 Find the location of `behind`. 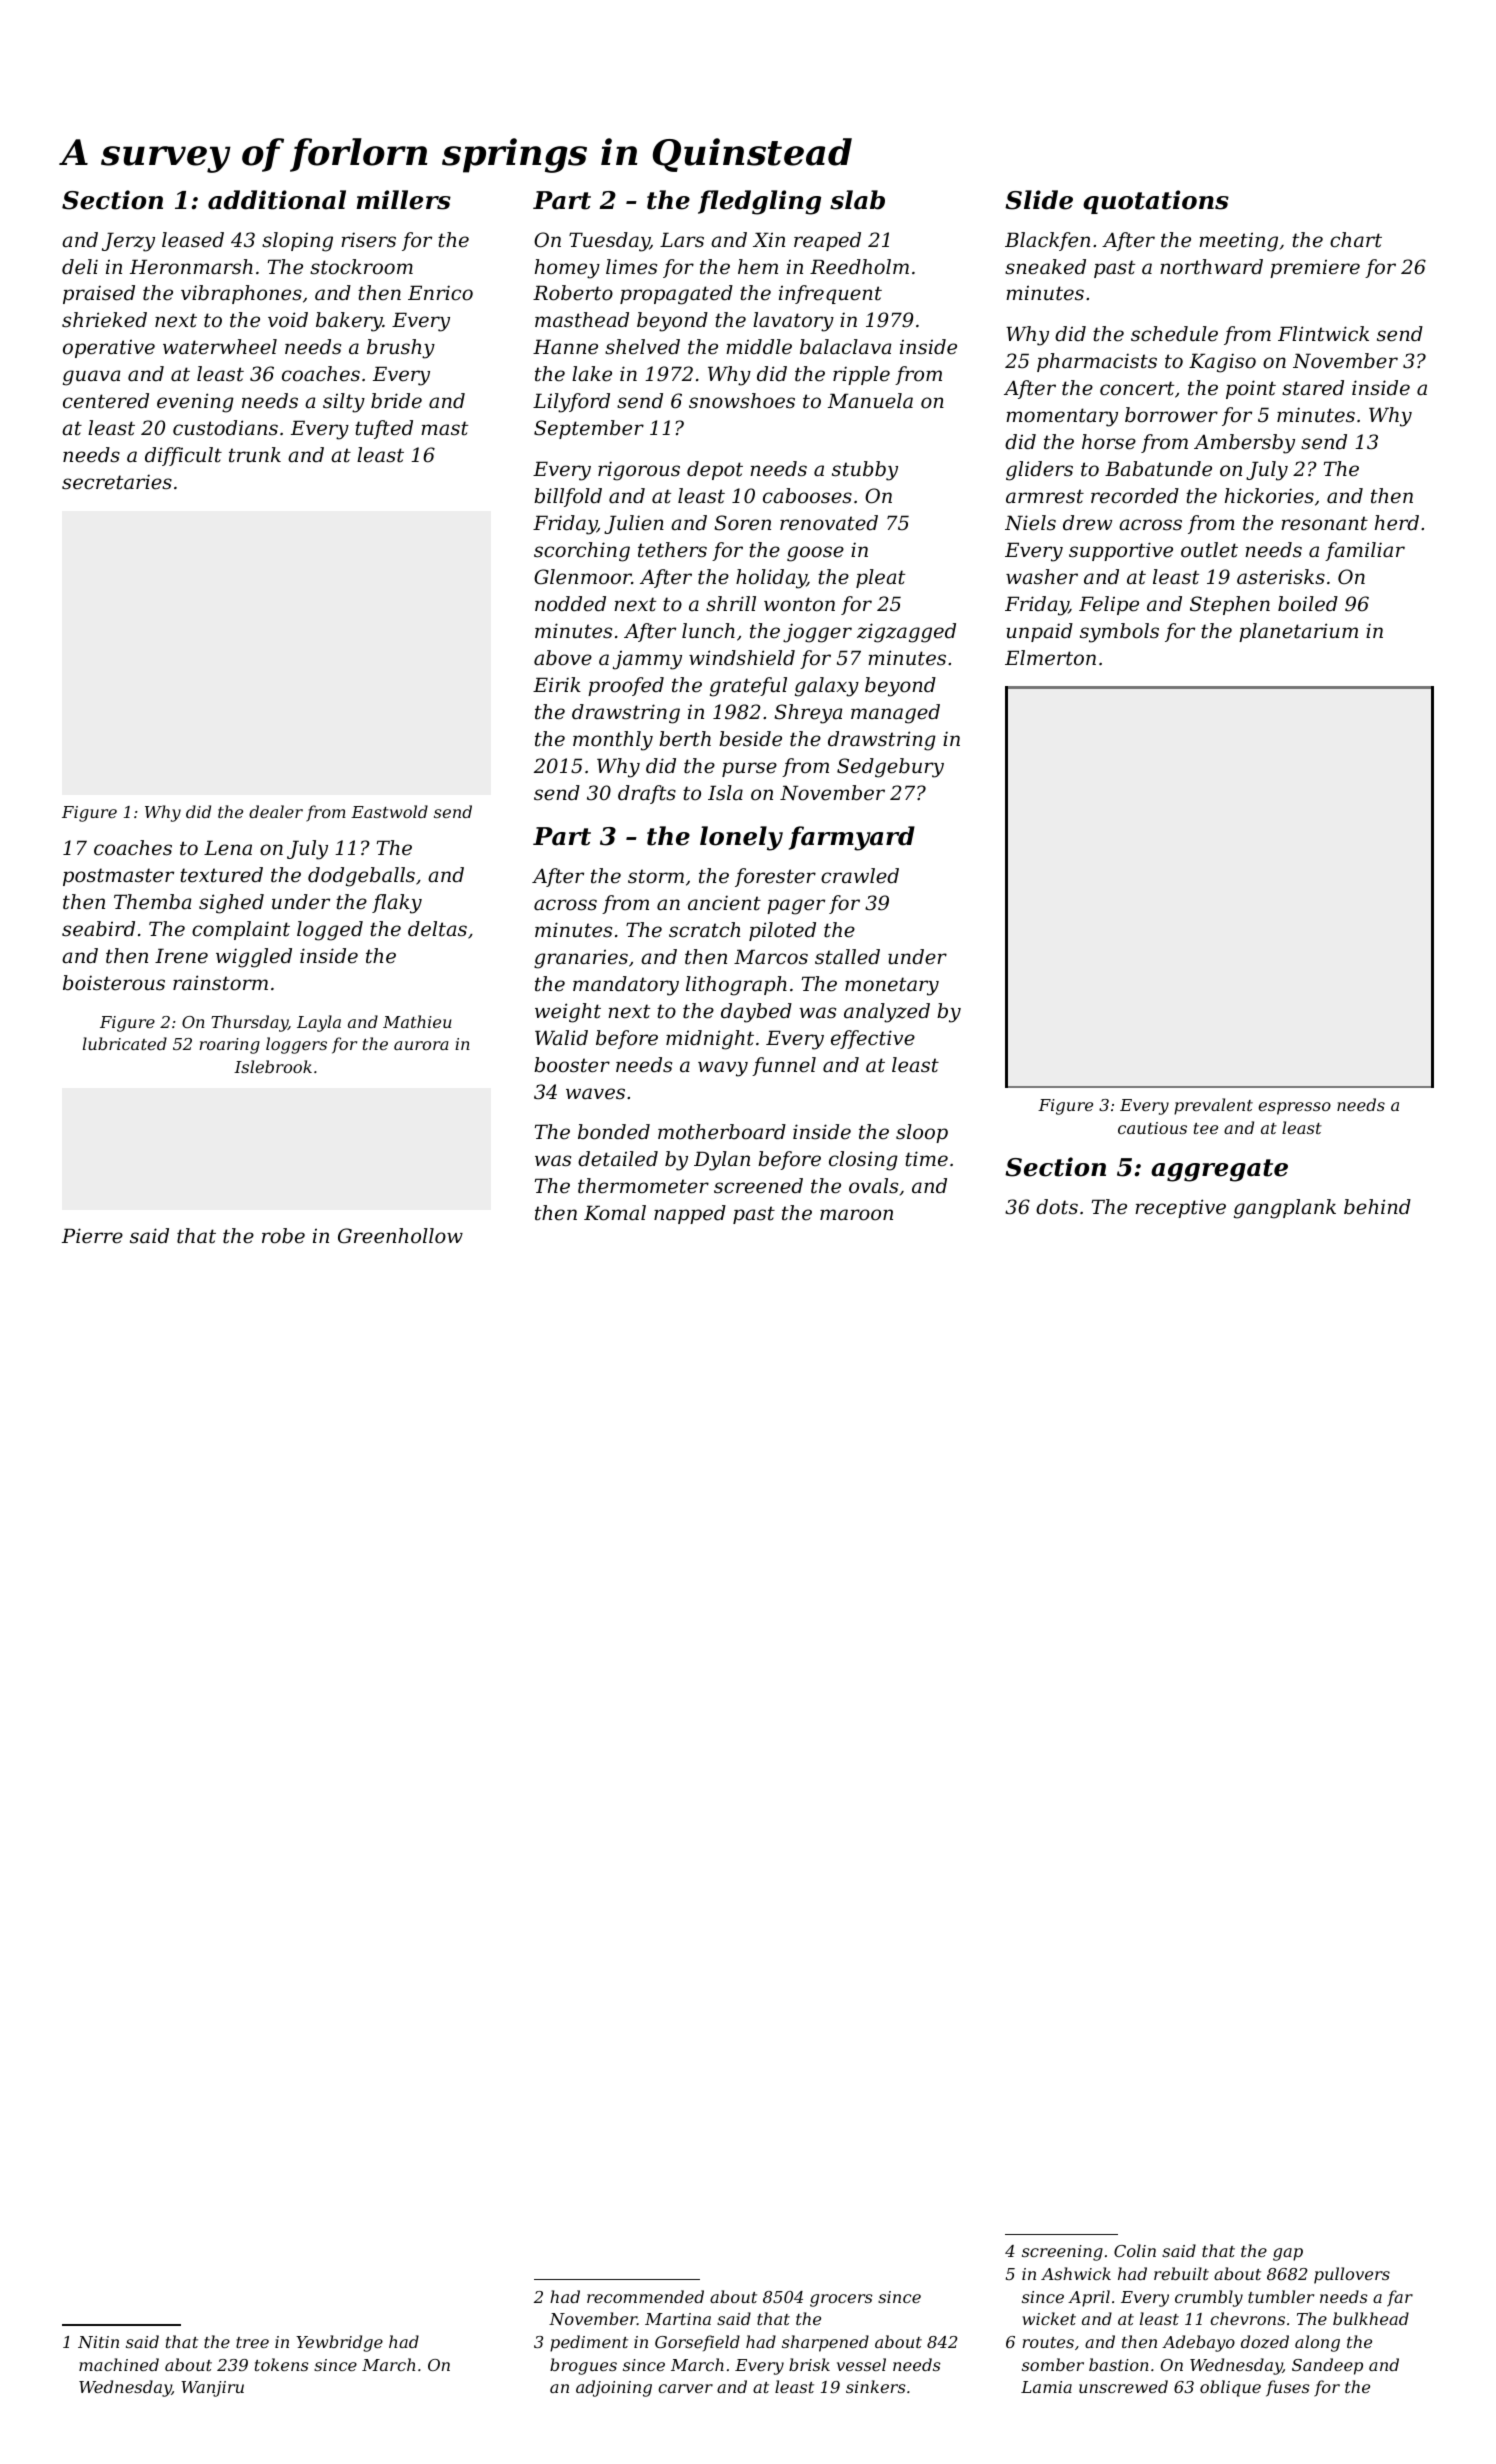

behind is located at coordinates (1377, 1207).
